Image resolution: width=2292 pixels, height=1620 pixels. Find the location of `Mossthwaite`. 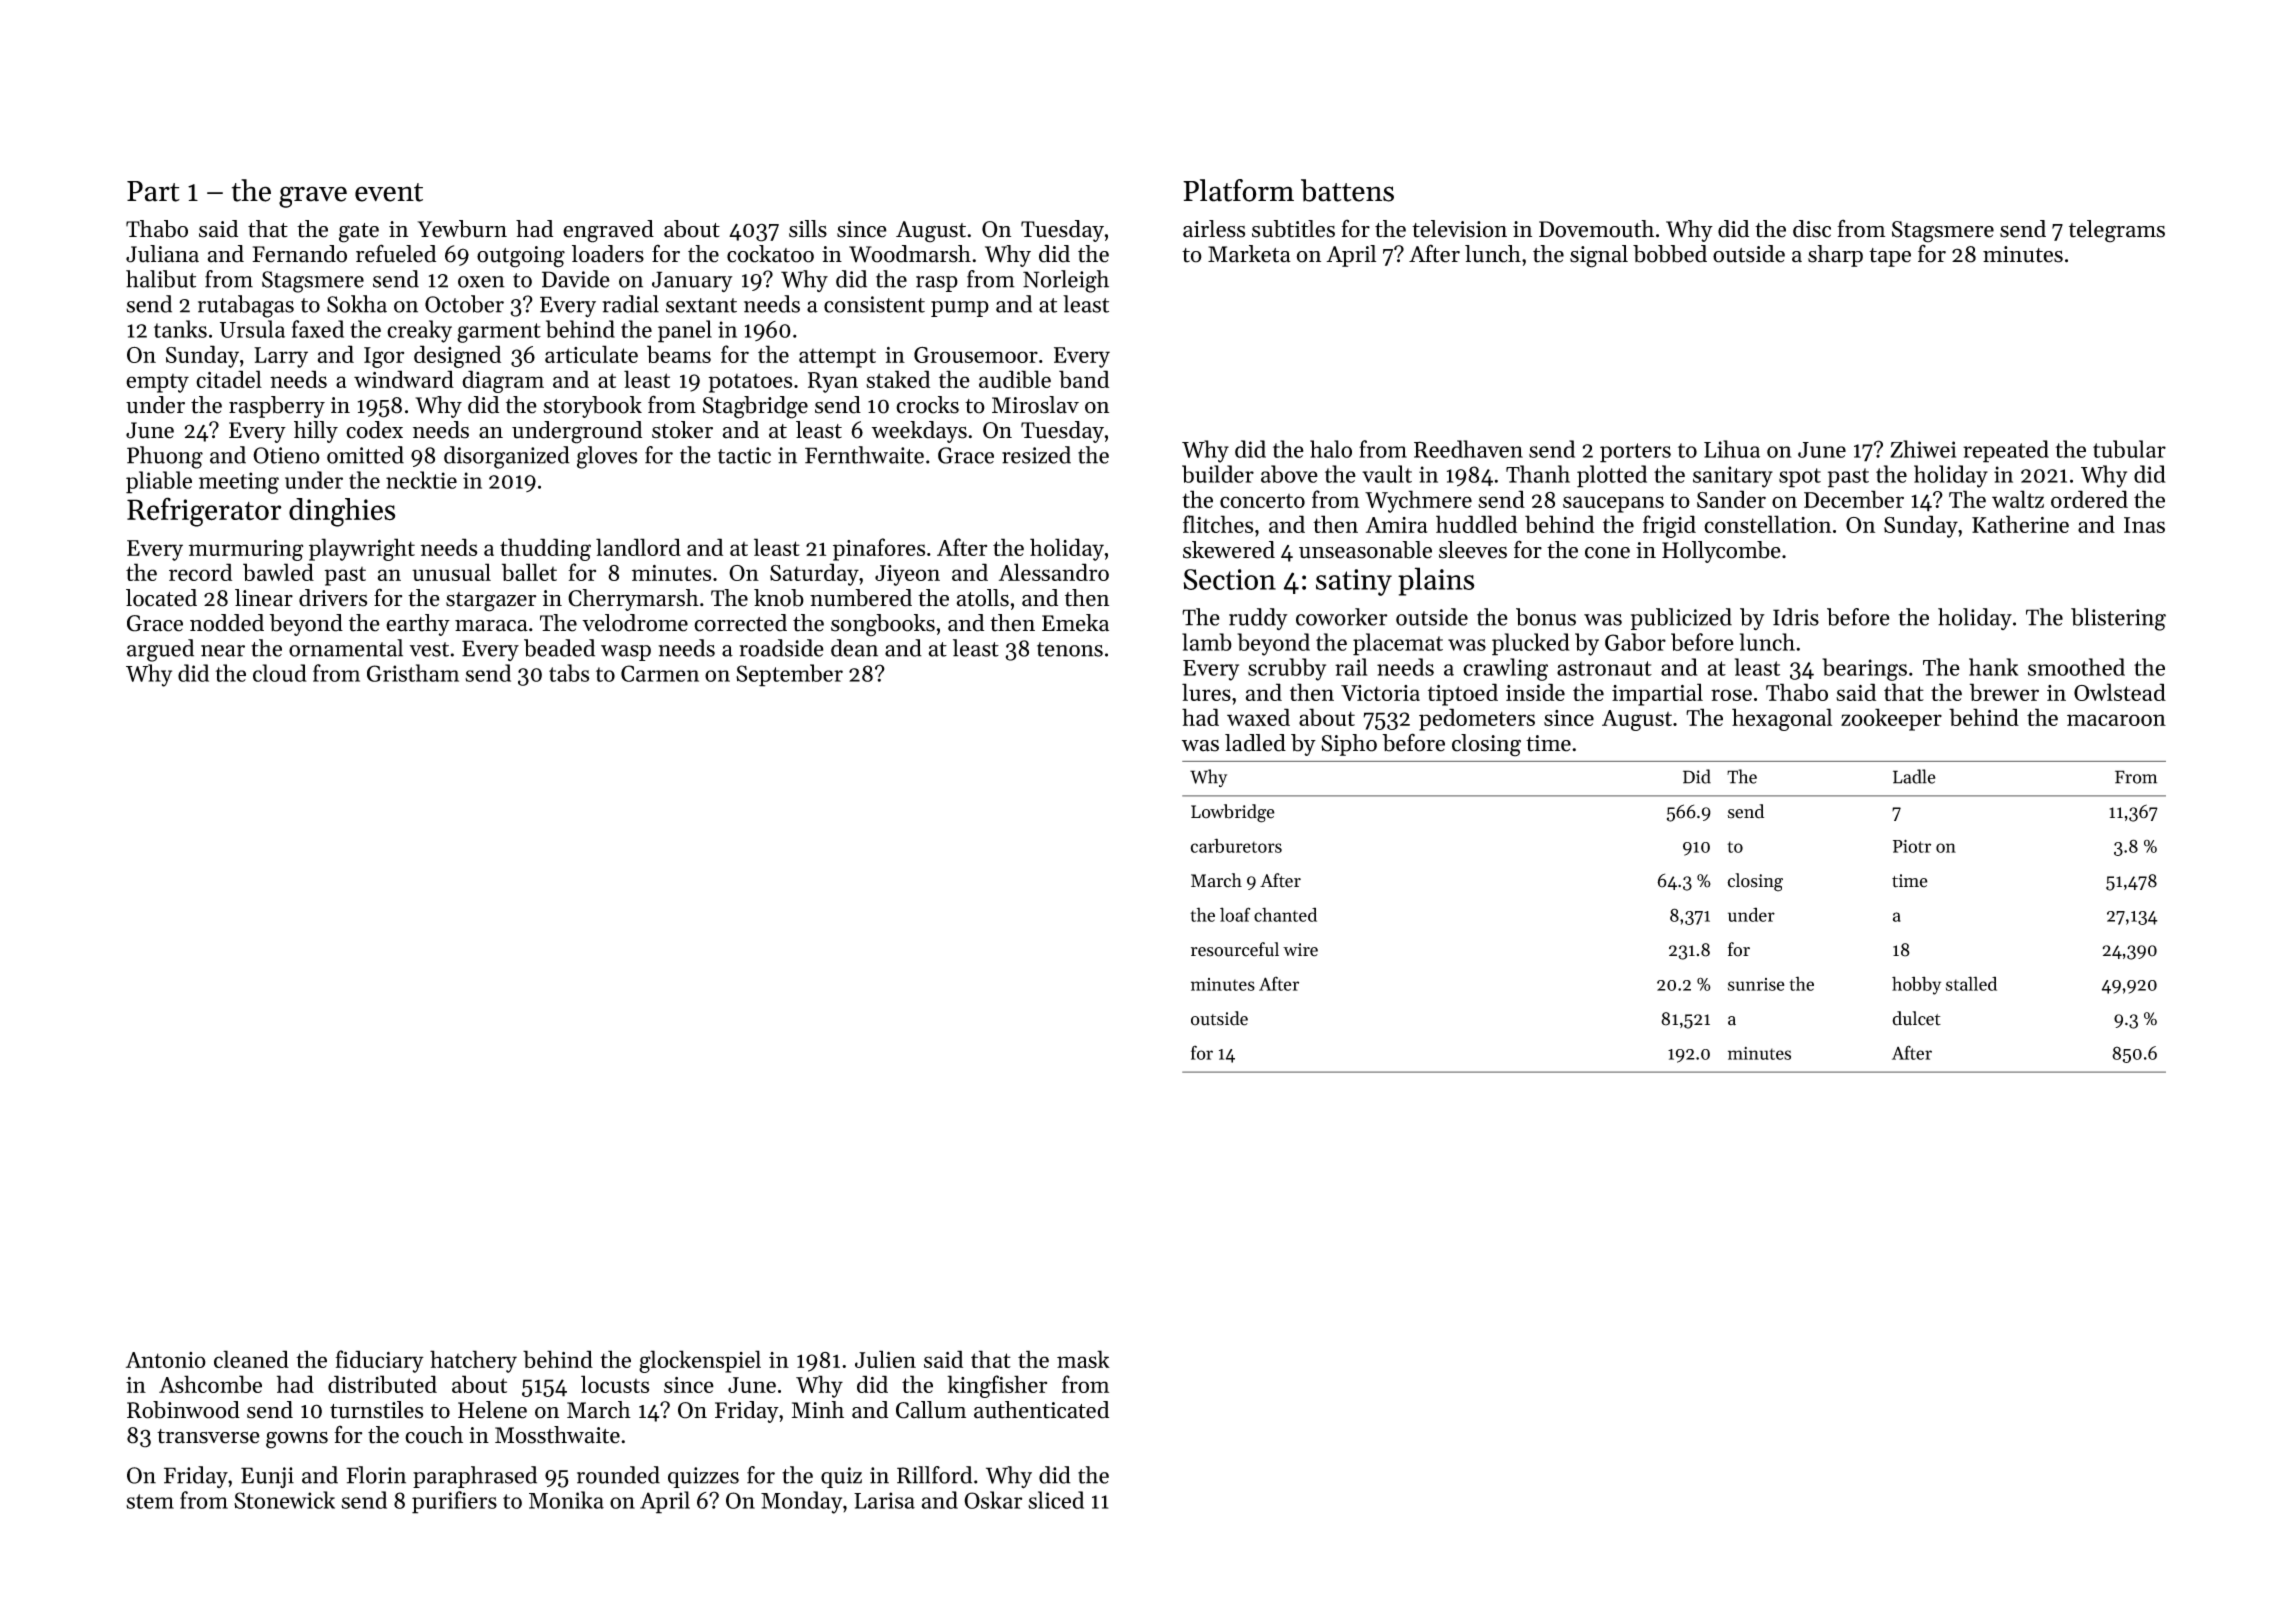

Mossthwaite is located at coordinates (557, 1435).
